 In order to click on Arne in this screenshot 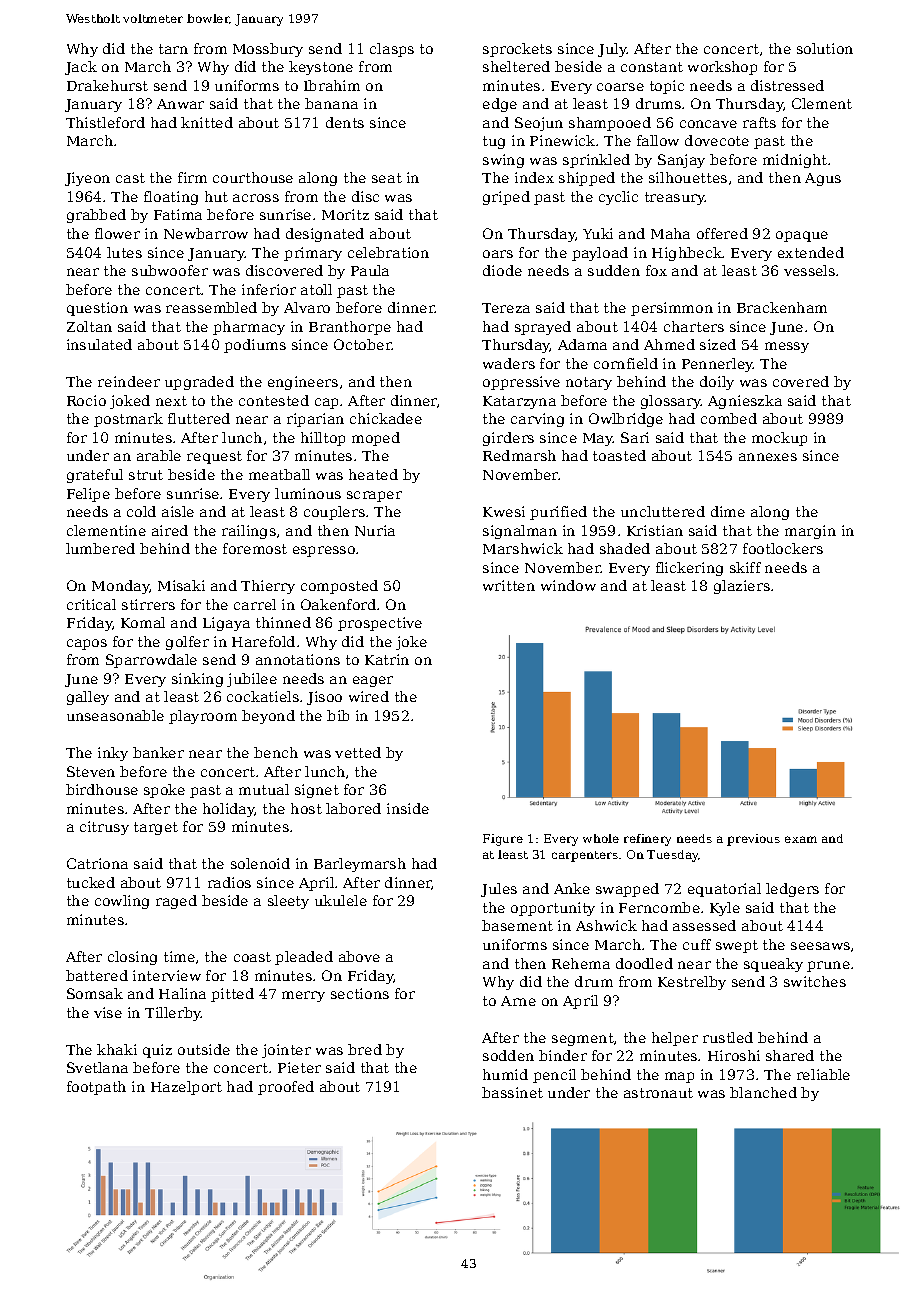, I will do `click(518, 1001)`.
